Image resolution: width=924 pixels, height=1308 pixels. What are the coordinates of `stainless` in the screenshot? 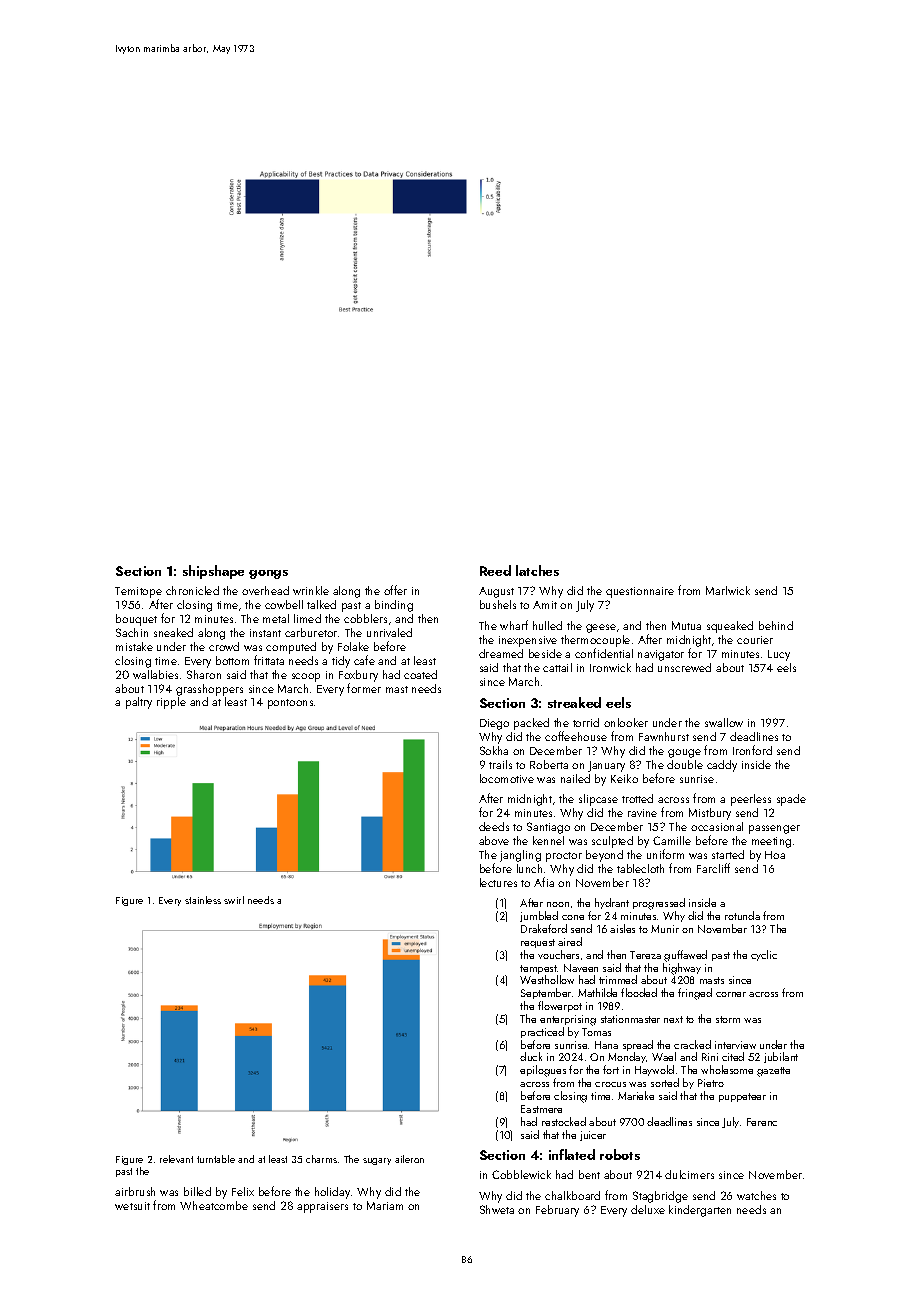 It's located at (203, 900).
